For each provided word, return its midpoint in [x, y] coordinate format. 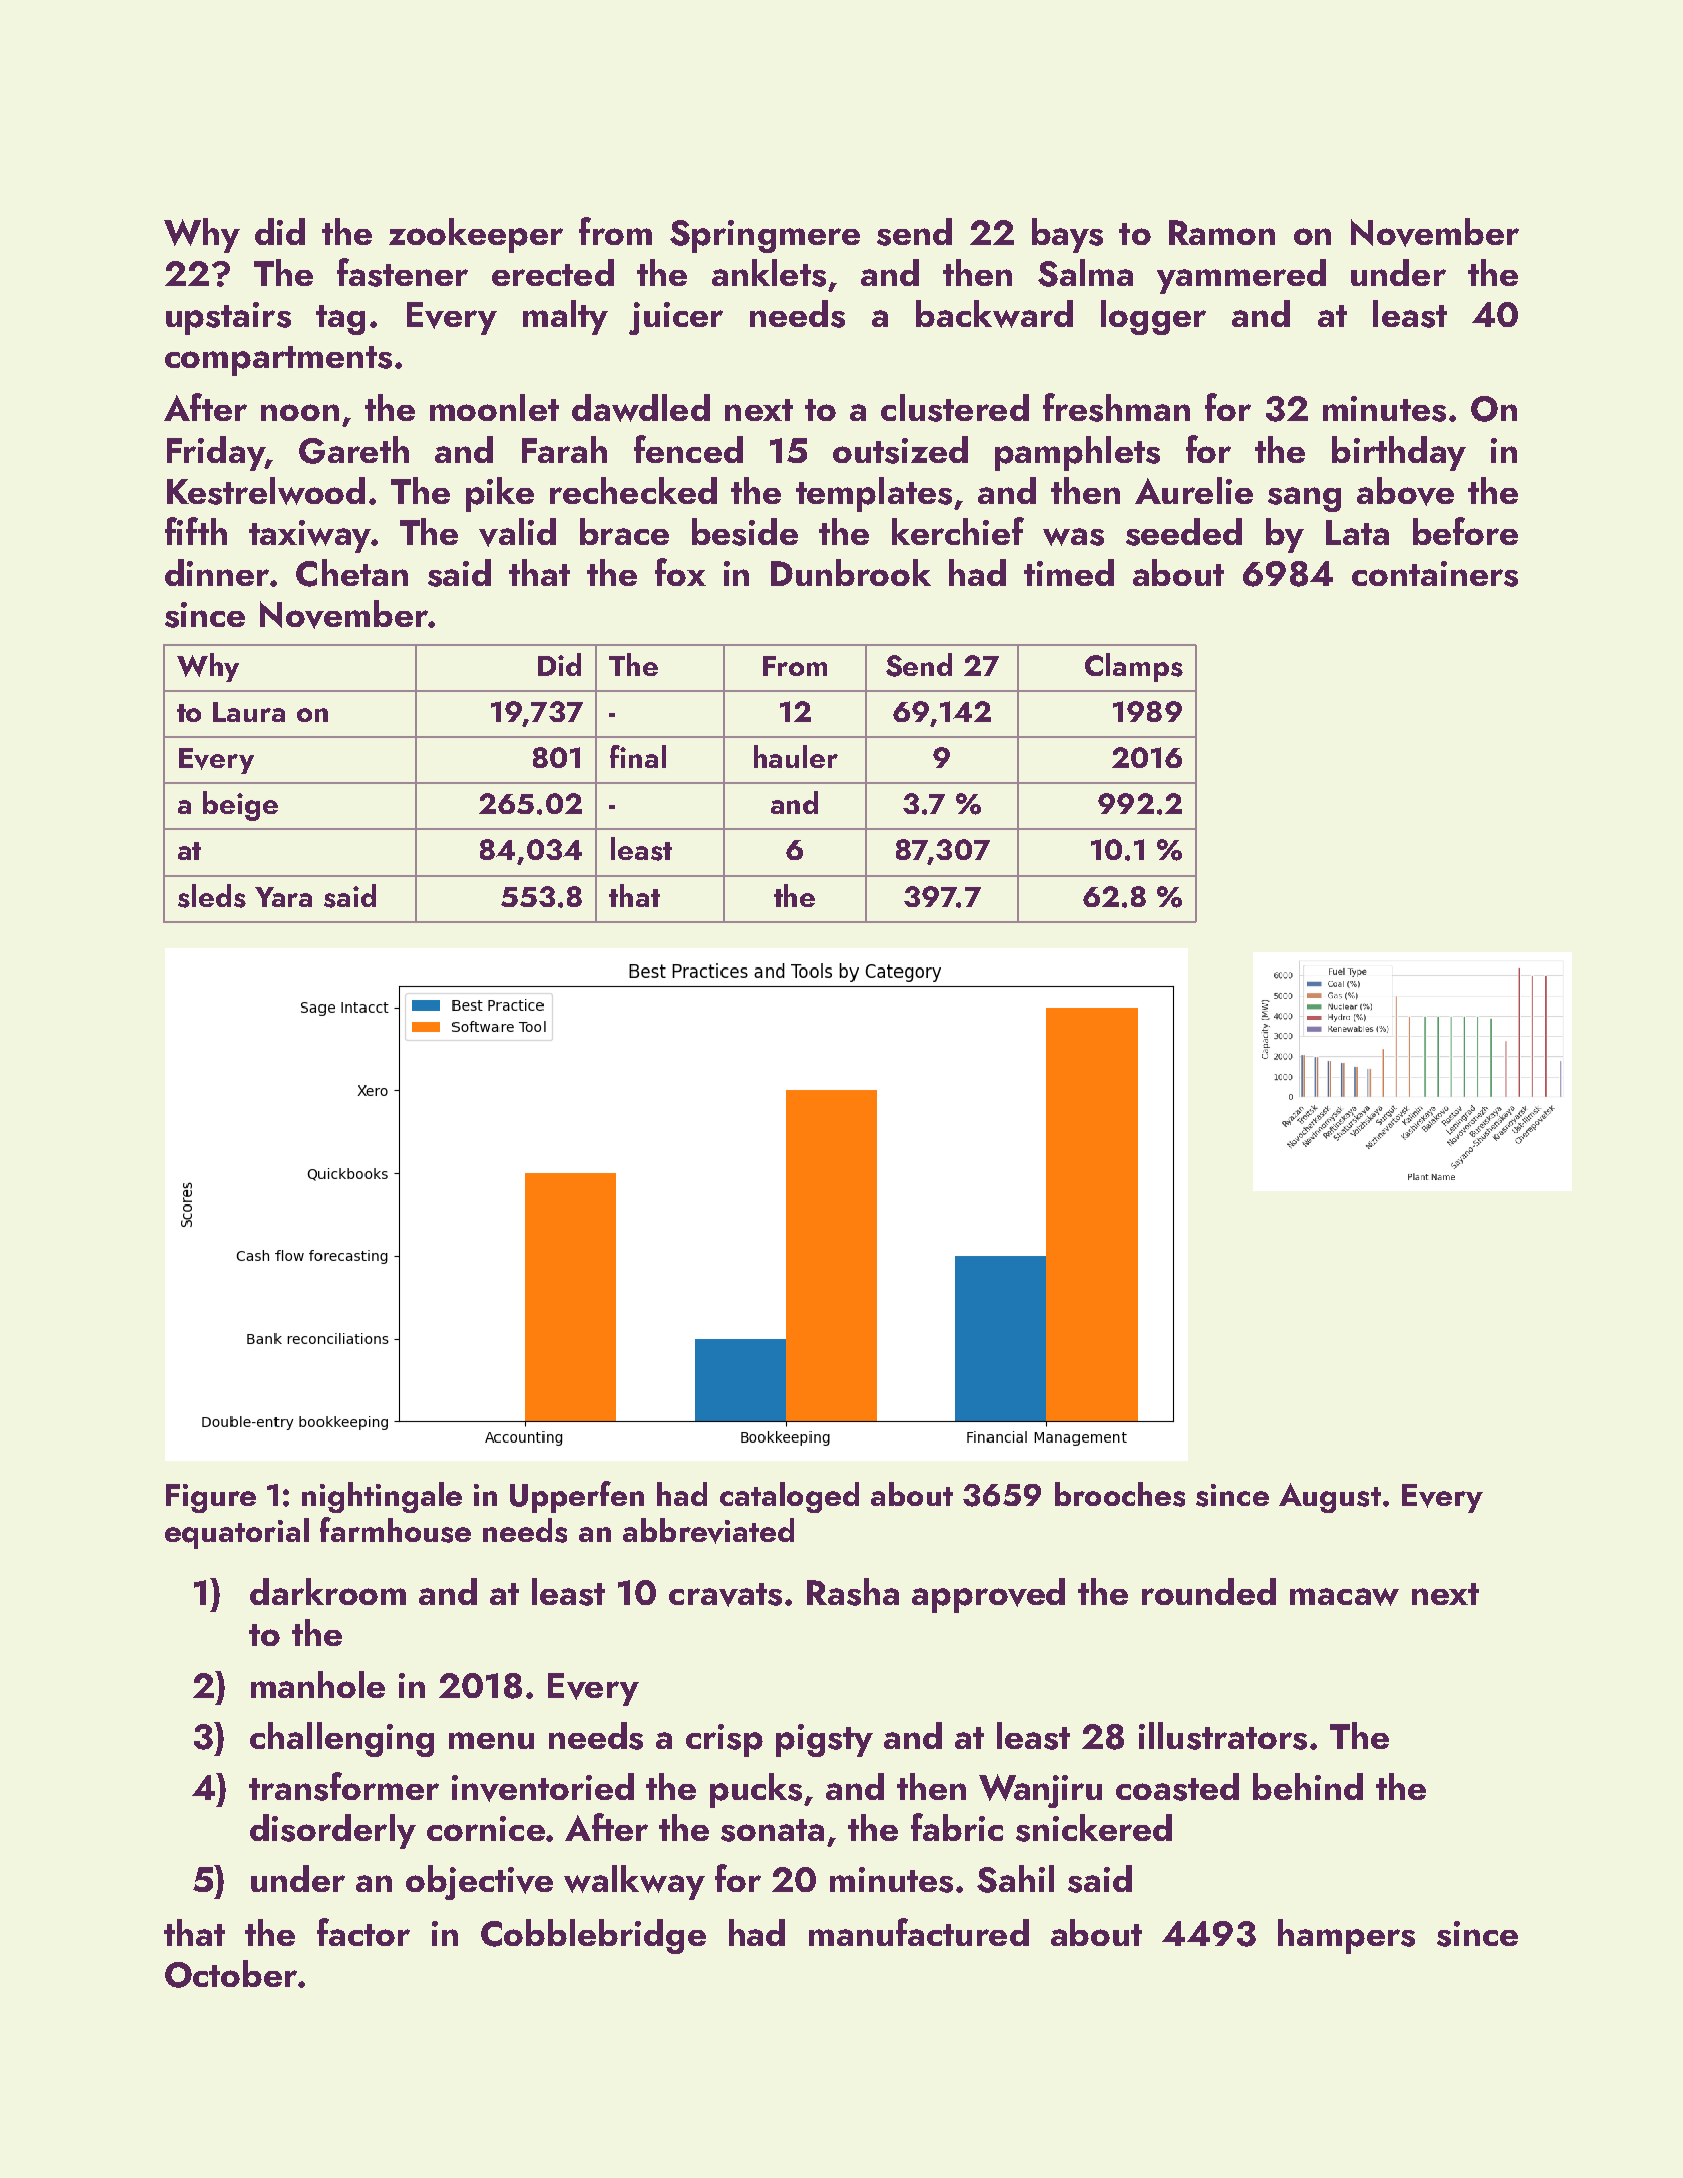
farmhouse [395, 1530]
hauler [796, 756]
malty [565, 317]
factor [363, 1932]
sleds [212, 896]
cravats [725, 1595]
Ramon [1222, 232]
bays [1067, 235]
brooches [1120, 1494]
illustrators [1223, 1736]
